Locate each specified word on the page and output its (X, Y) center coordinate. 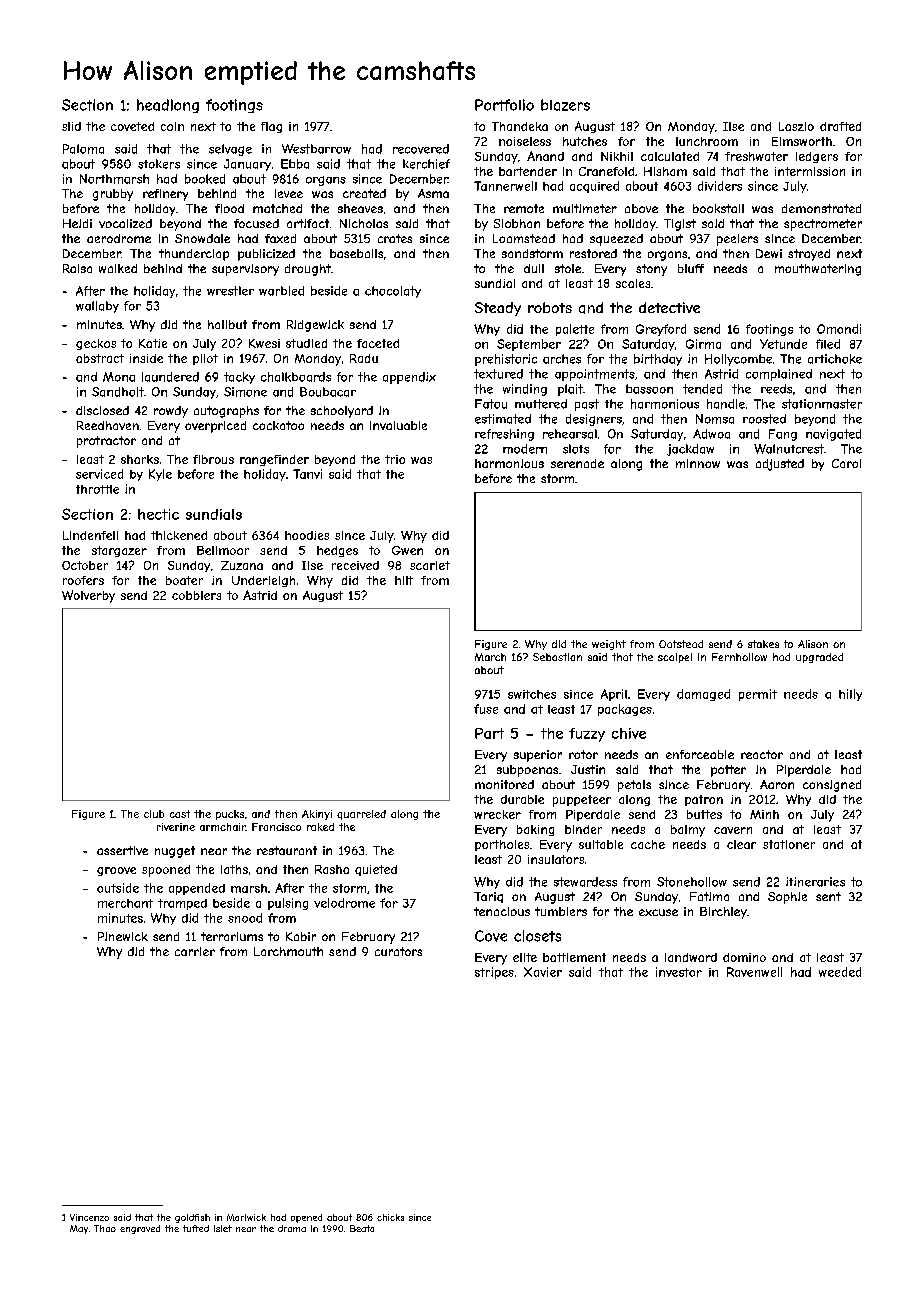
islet (223, 1228)
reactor (762, 754)
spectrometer (823, 225)
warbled (281, 291)
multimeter (585, 208)
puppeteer (582, 801)
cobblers (196, 595)
